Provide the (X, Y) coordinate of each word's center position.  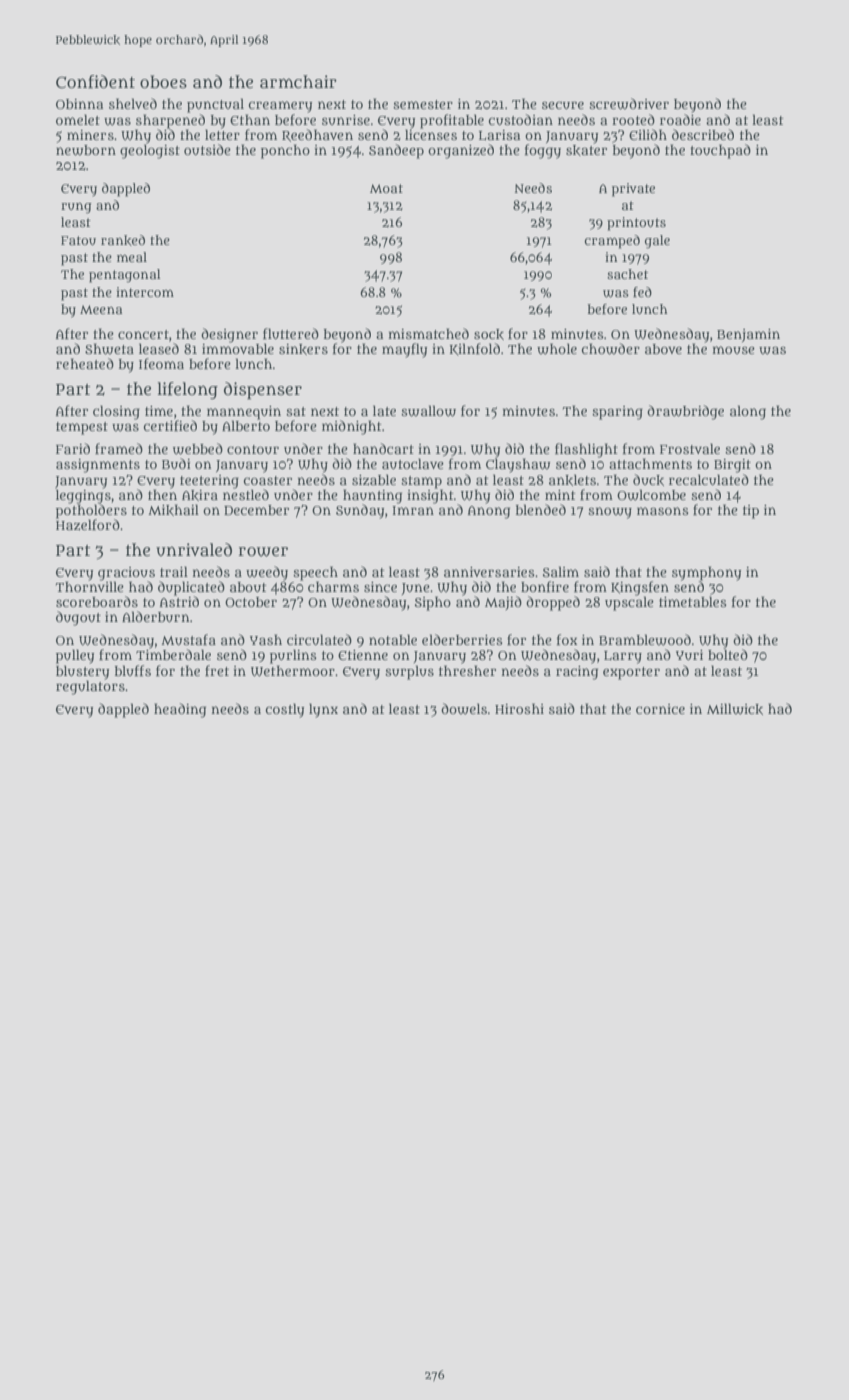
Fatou (78, 240)
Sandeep (396, 151)
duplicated (191, 588)
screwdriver (629, 104)
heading (180, 710)
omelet (78, 119)
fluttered (291, 333)
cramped (612, 242)
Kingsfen (640, 588)
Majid (503, 603)
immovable (238, 348)
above (663, 349)
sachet (627, 274)
